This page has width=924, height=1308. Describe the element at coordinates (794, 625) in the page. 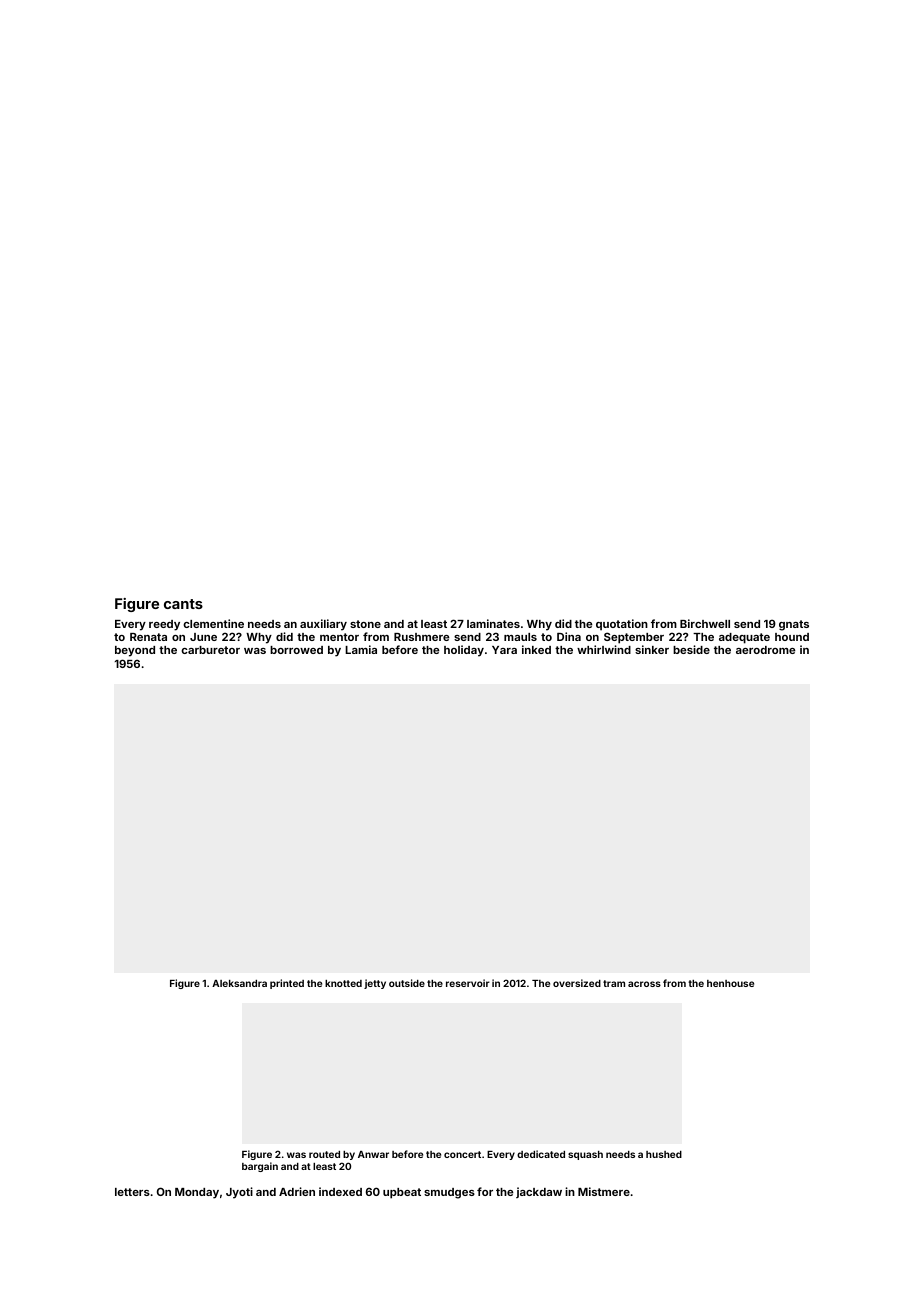

I see `gnats` at that location.
